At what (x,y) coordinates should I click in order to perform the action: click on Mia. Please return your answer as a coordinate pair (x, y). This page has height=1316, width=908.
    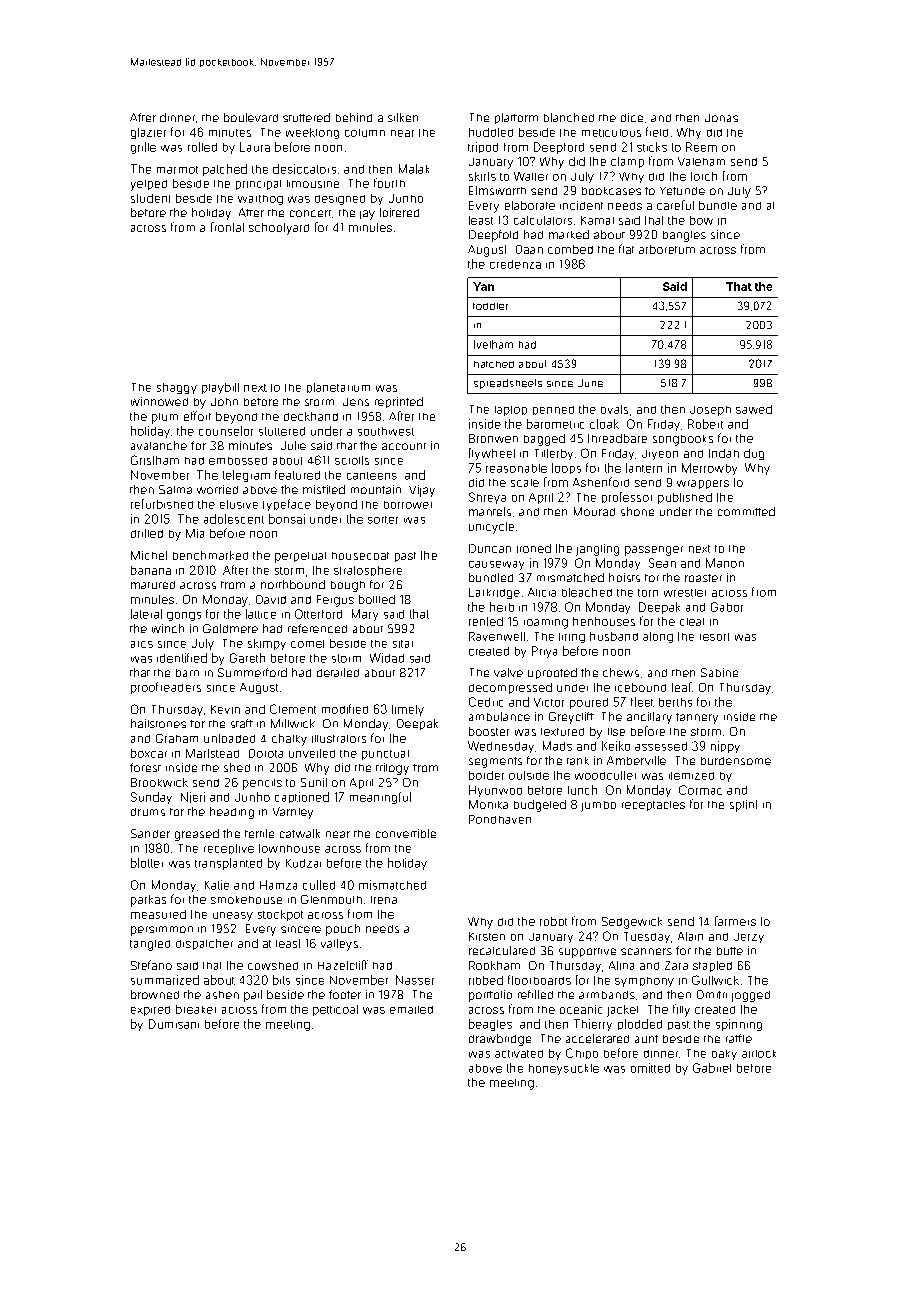
    Looking at the image, I should click on (195, 533).
